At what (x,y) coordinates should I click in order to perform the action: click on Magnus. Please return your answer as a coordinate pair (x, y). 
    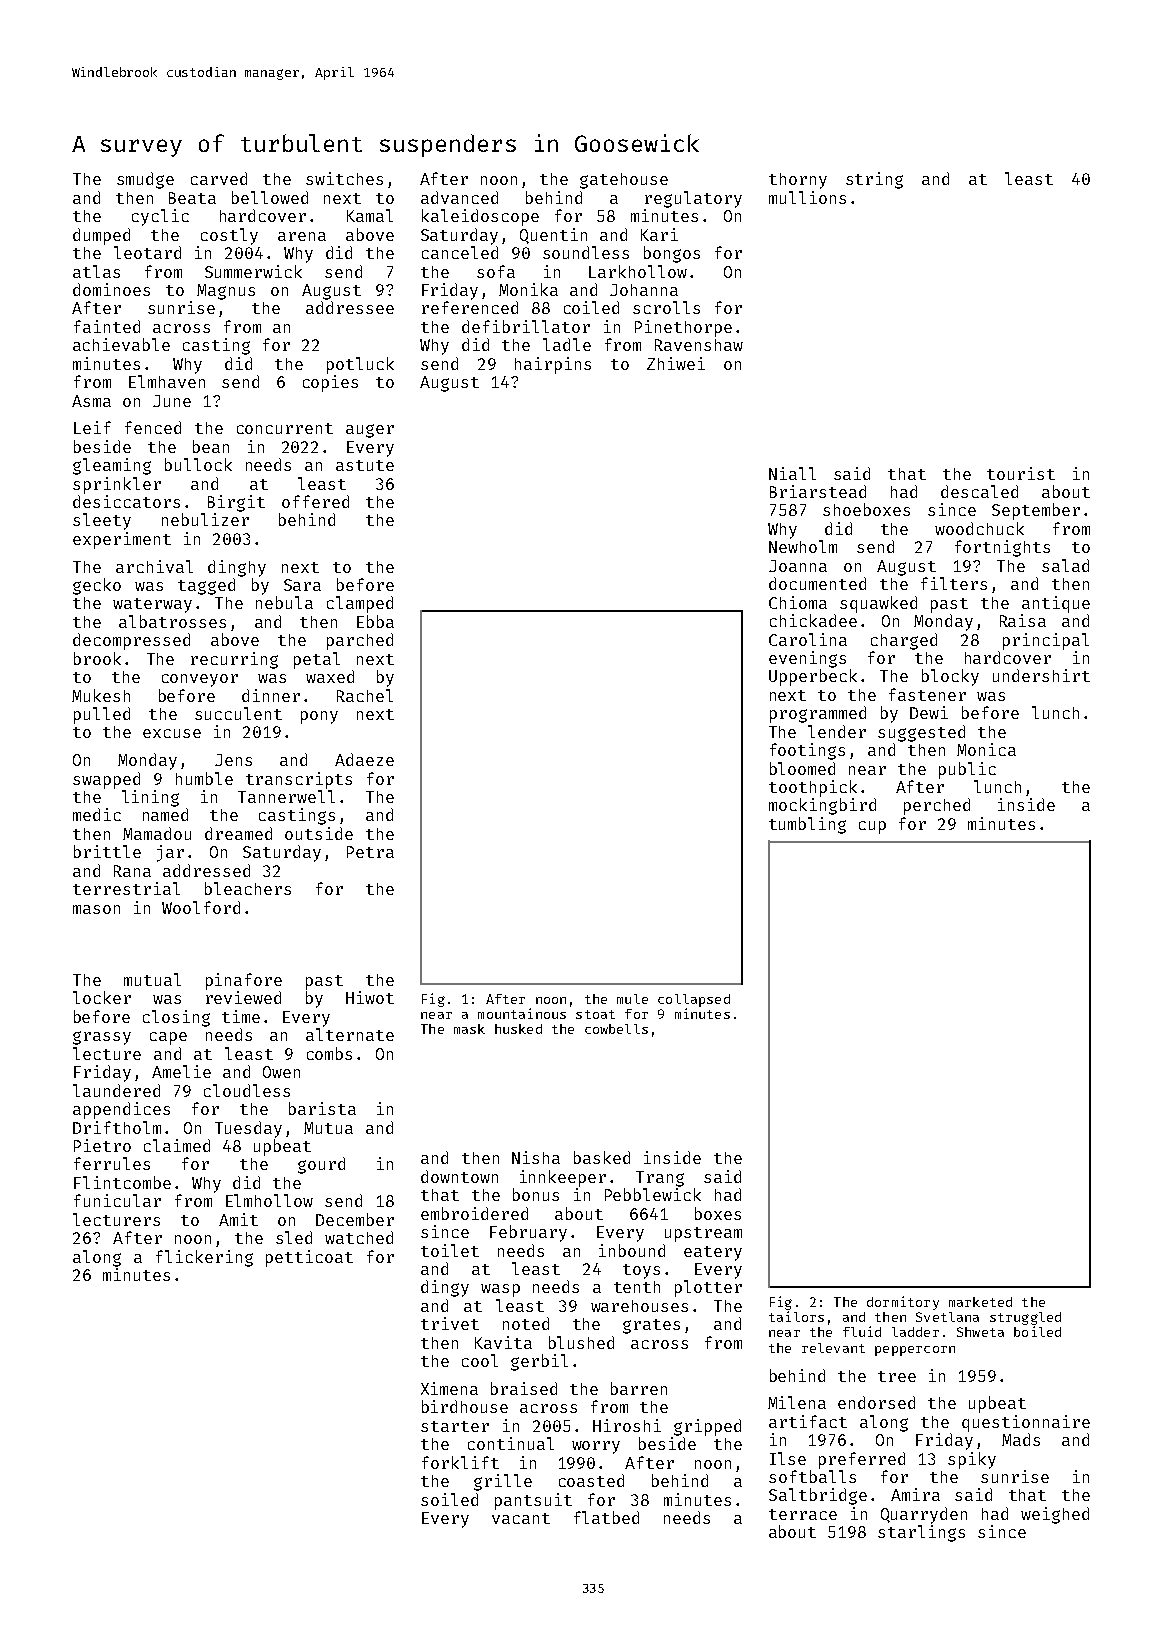
    Looking at the image, I should click on (226, 292).
